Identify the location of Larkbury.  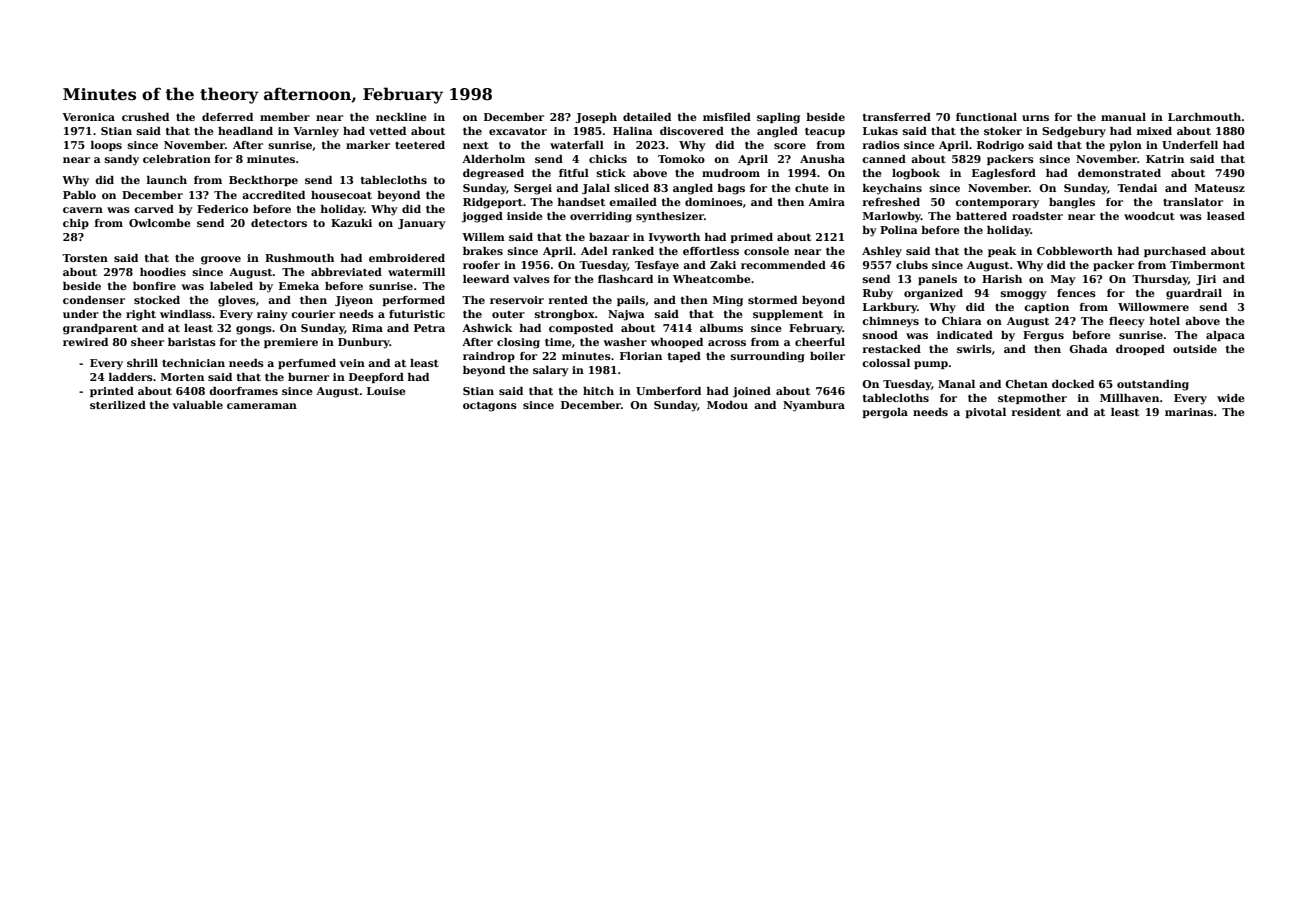
(890, 308).
